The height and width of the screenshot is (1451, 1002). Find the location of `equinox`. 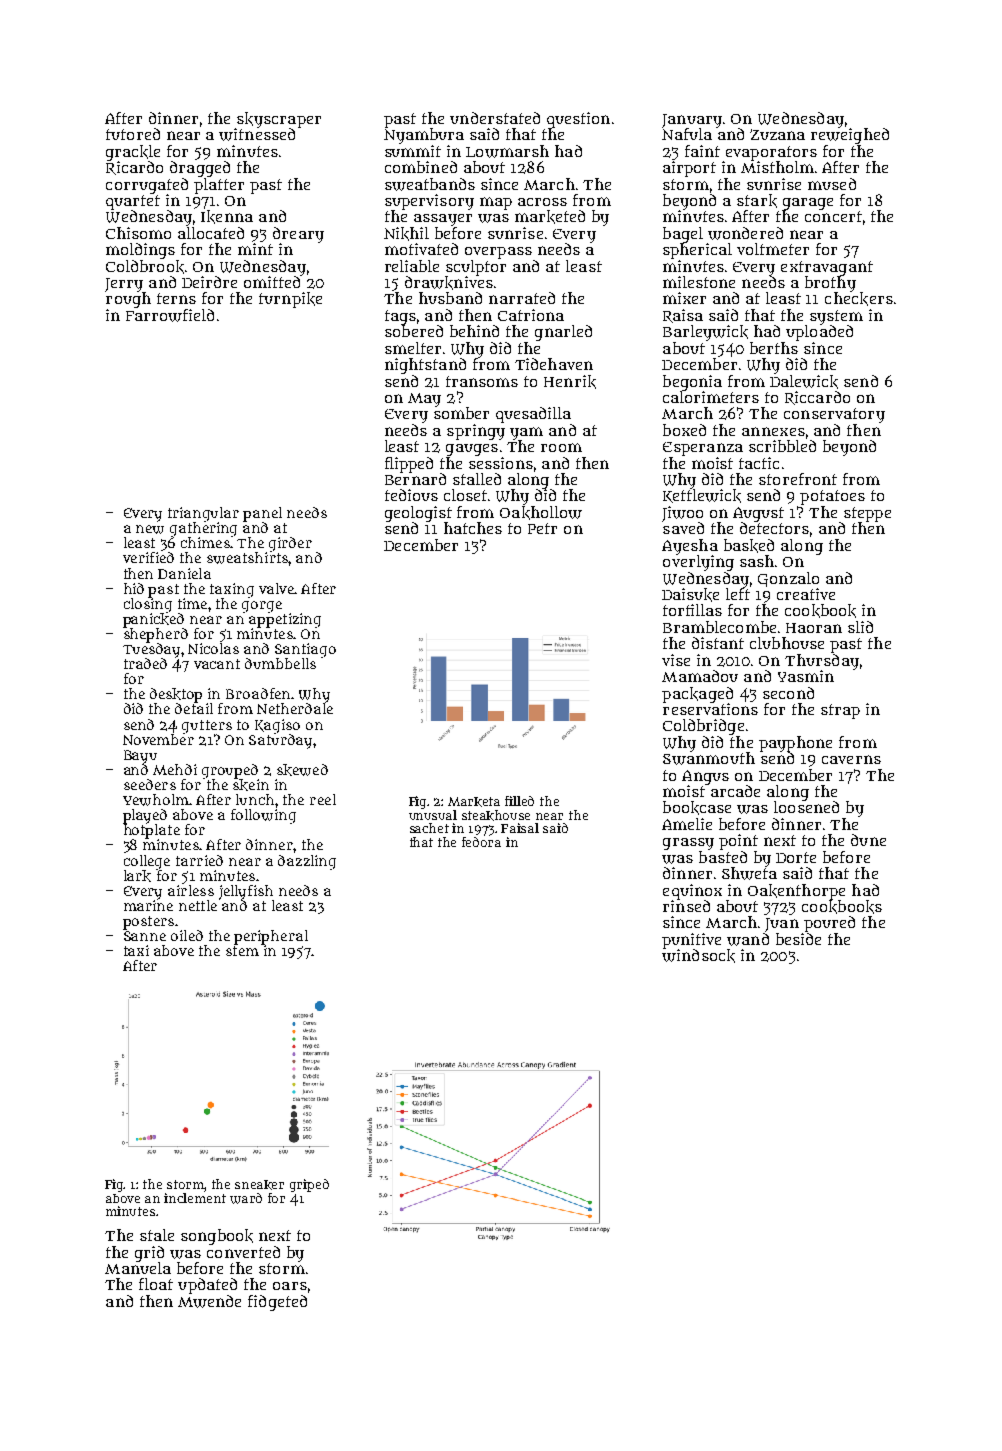

equinox is located at coordinates (692, 892).
